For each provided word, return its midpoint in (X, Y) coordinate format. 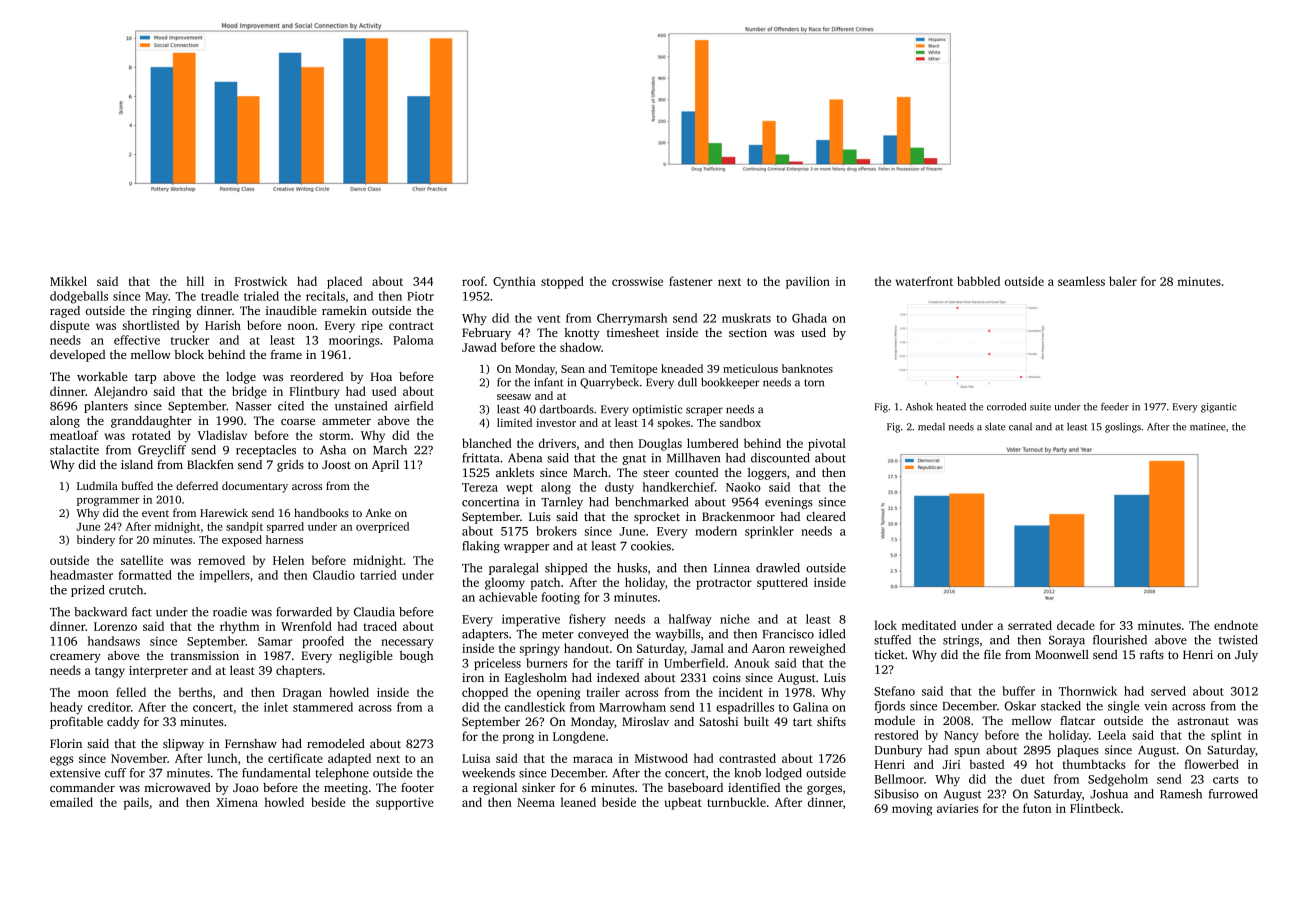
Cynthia (514, 282)
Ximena (237, 802)
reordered (316, 376)
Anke (378, 512)
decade (1076, 625)
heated (951, 406)
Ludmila (97, 485)
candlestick (535, 707)
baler (1123, 281)
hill (195, 281)
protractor (724, 584)
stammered (323, 707)
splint (1226, 736)
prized (88, 591)
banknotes (807, 368)
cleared (826, 516)
